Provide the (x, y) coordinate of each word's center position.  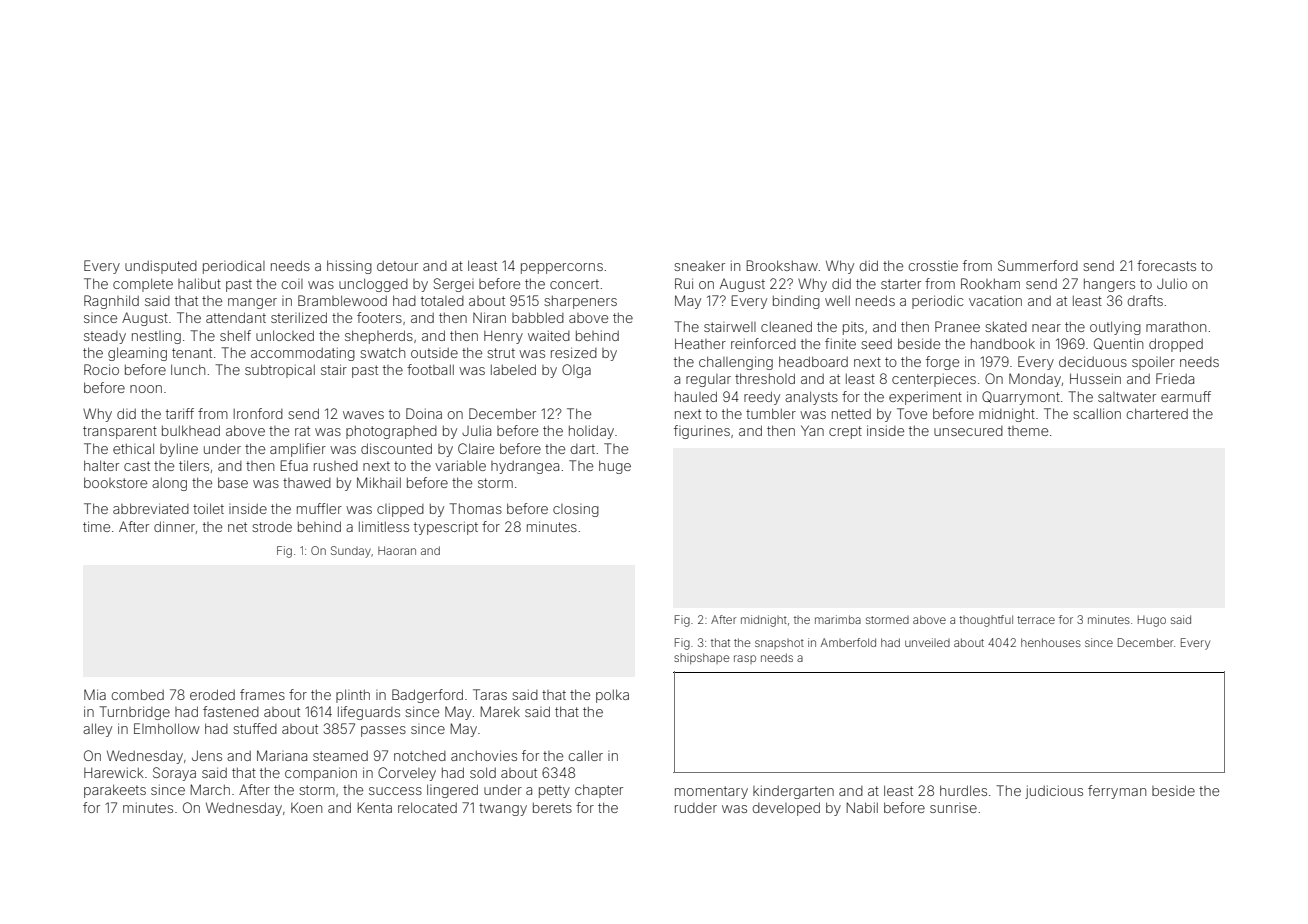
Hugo (1152, 621)
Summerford (1038, 265)
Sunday (351, 552)
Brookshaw (782, 265)
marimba (838, 619)
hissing (349, 267)
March (210, 789)
